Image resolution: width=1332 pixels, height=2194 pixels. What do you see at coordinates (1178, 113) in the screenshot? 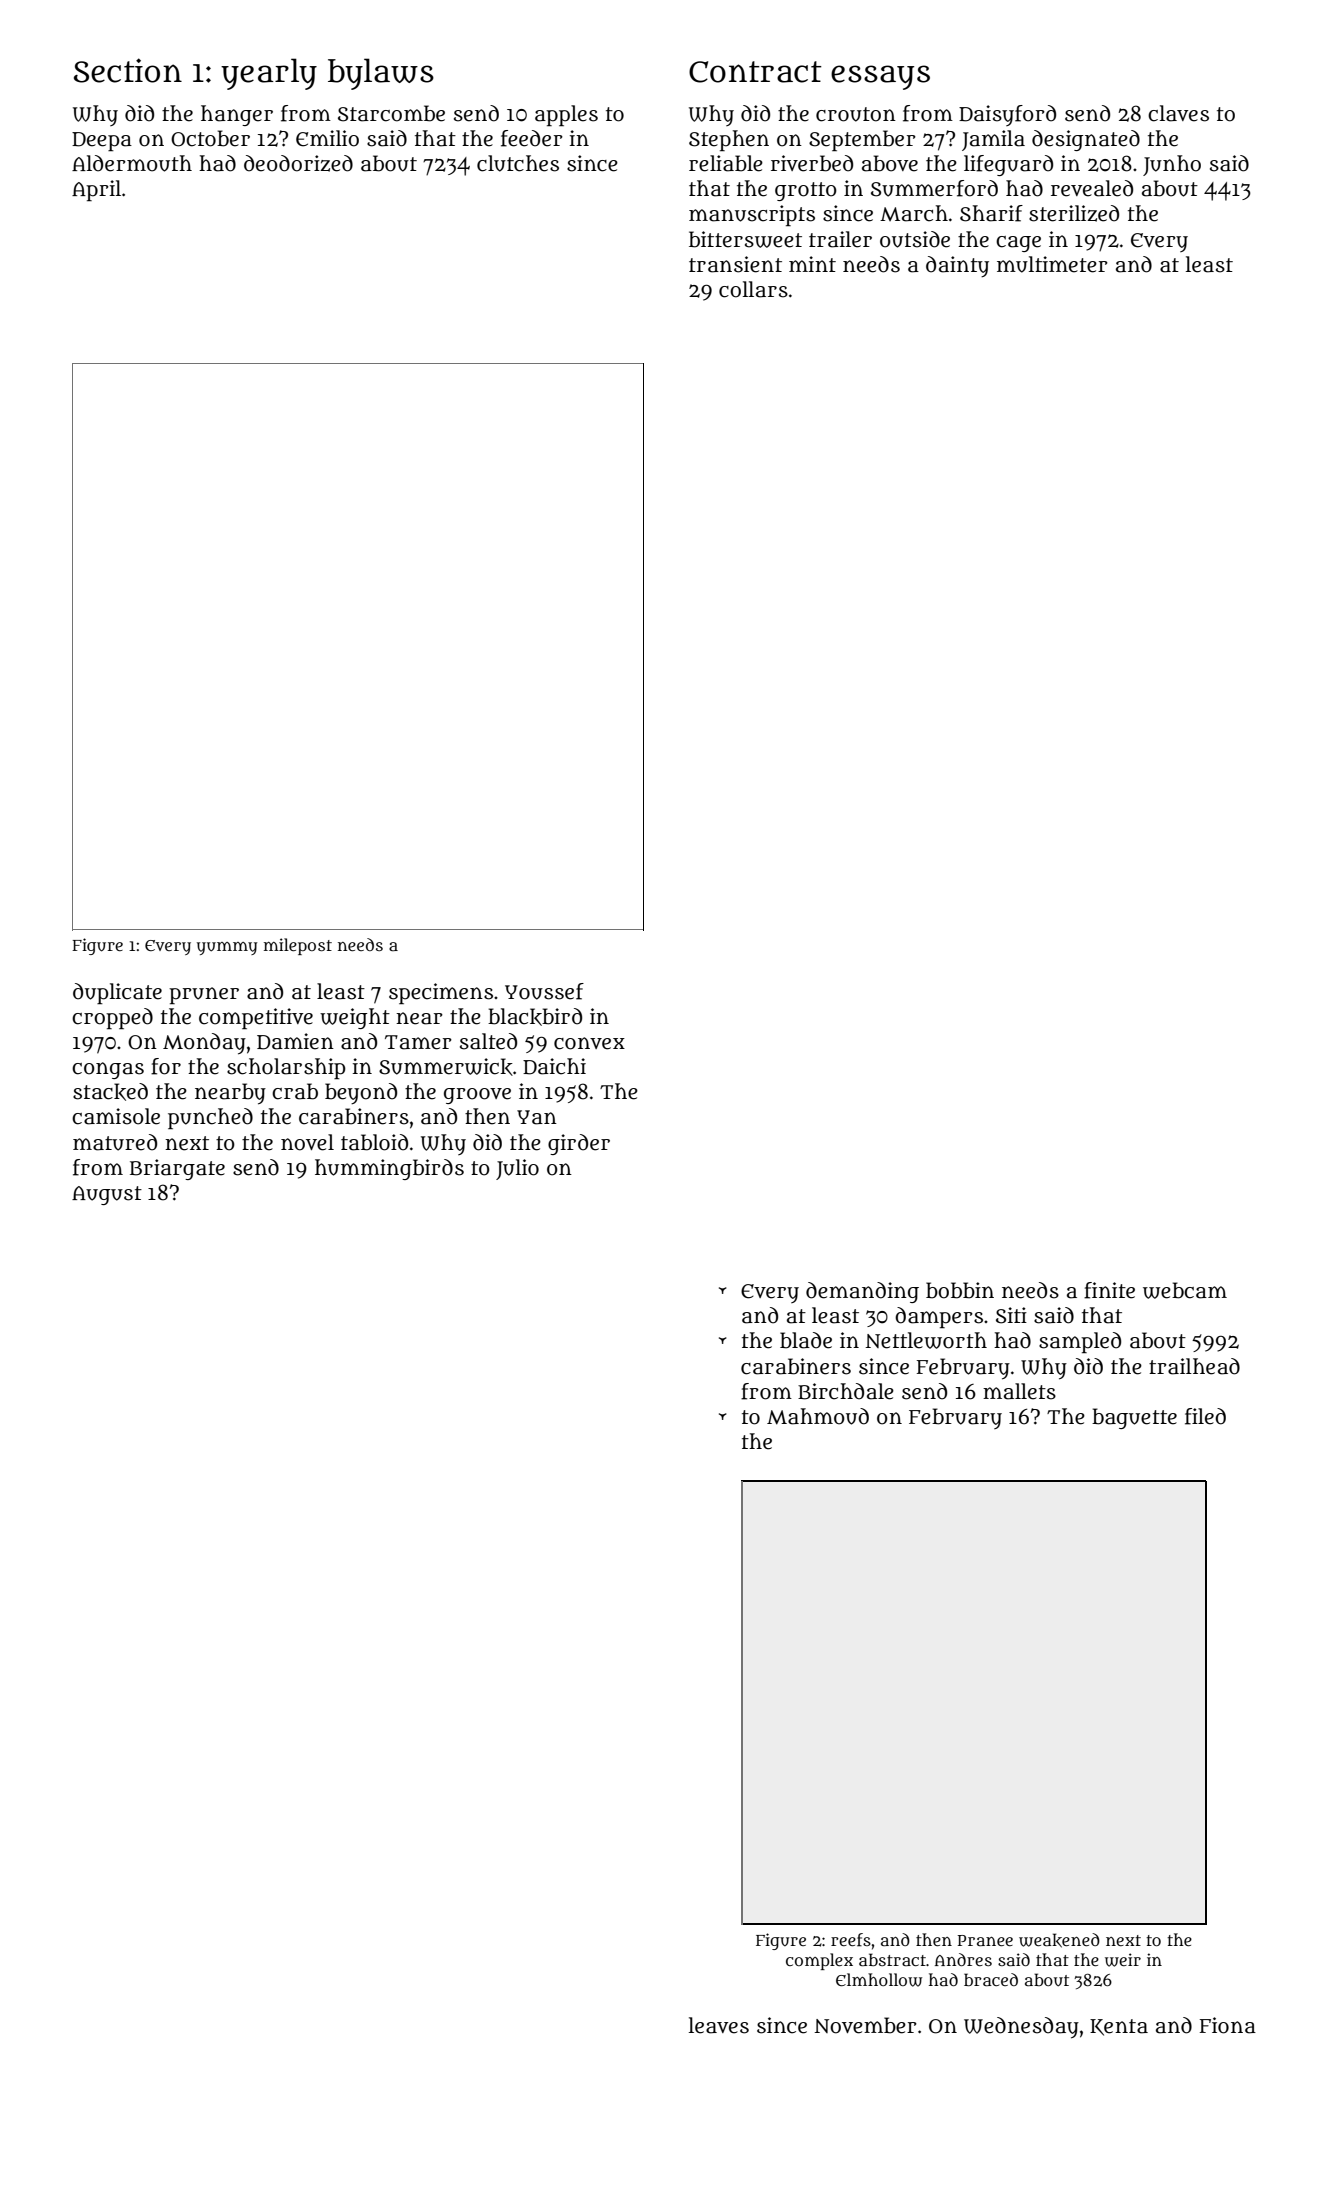
I see `claves` at bounding box center [1178, 113].
